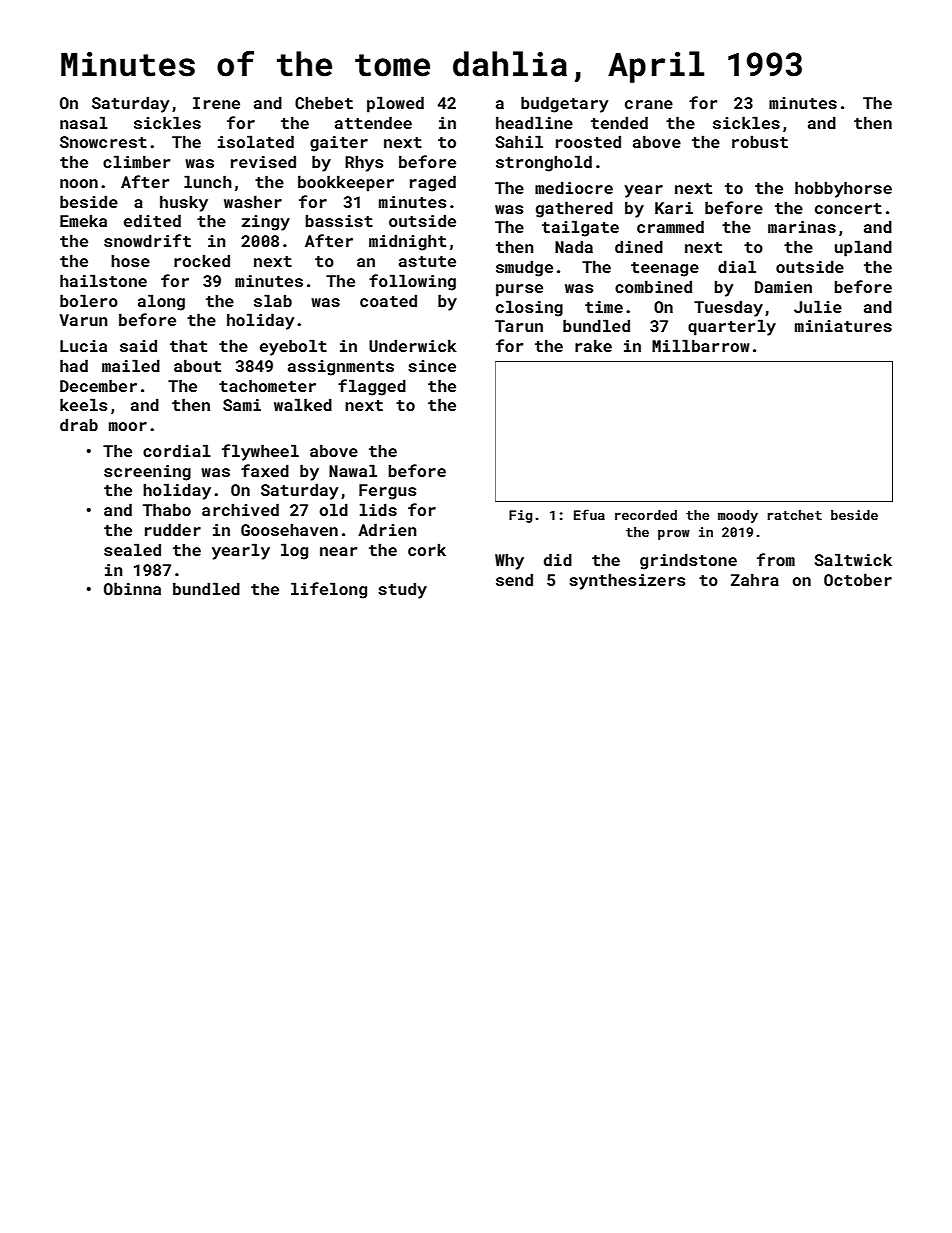 Image resolution: width=952 pixels, height=1233 pixels. Describe the element at coordinates (432, 366) in the screenshot. I see `since` at that location.
